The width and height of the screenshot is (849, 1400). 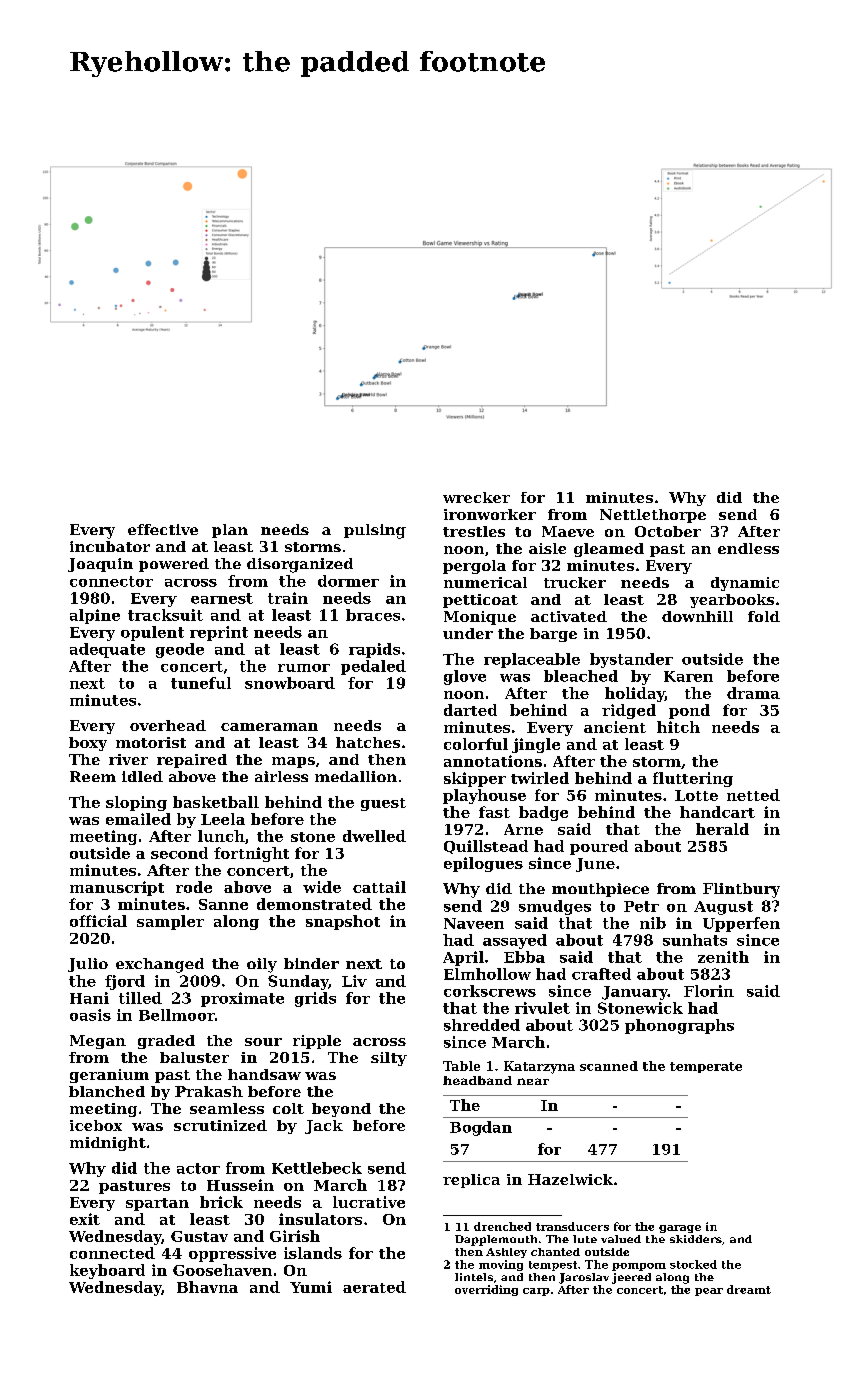 I want to click on trucker, so click(x=575, y=582).
